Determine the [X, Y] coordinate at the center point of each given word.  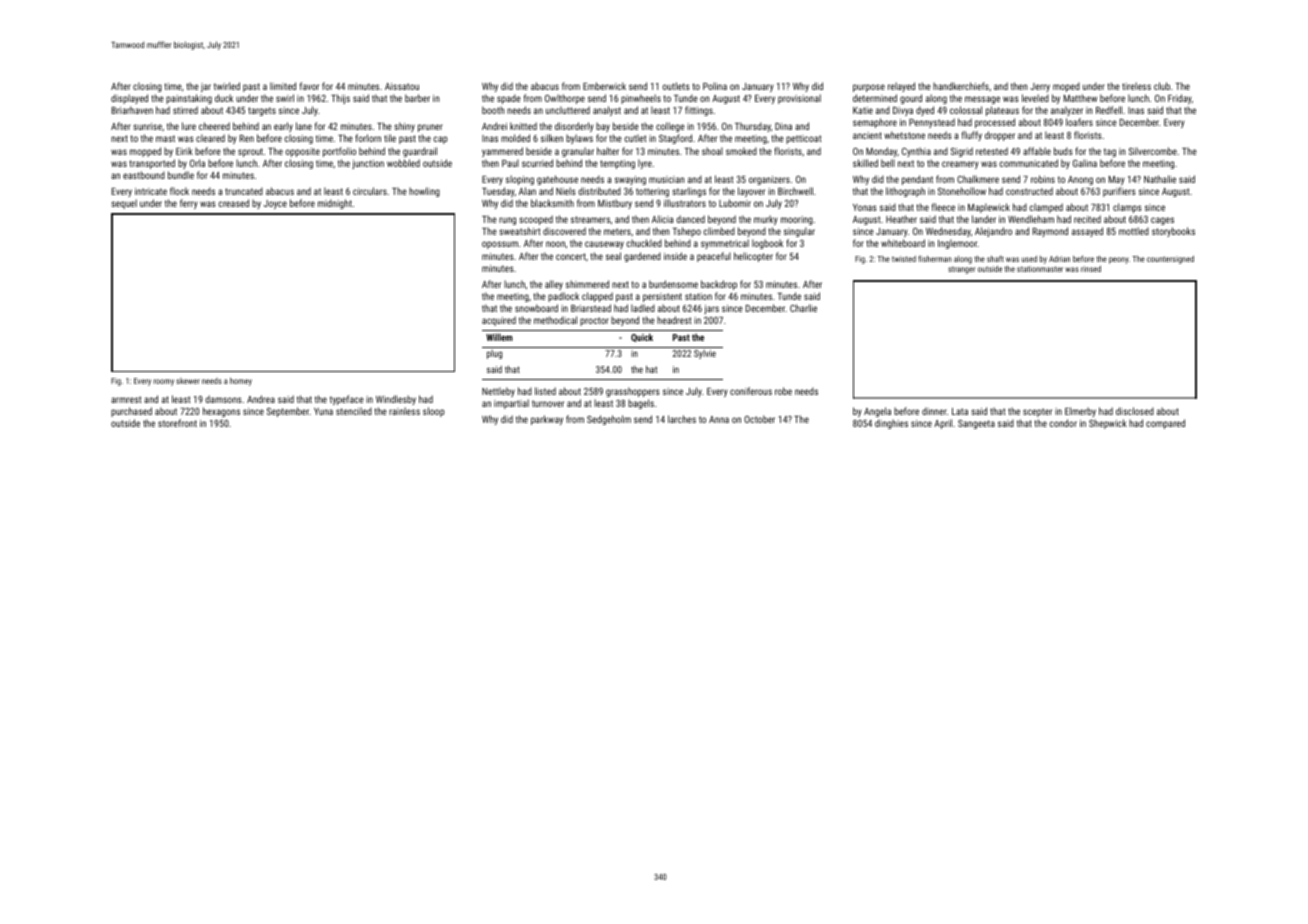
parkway [547, 420]
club [1162, 86]
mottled [1134, 231]
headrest [674, 320]
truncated [244, 191]
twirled [227, 86]
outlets [676, 86]
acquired [499, 321]
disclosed [1135, 411]
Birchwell [795, 191]
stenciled [354, 411]
